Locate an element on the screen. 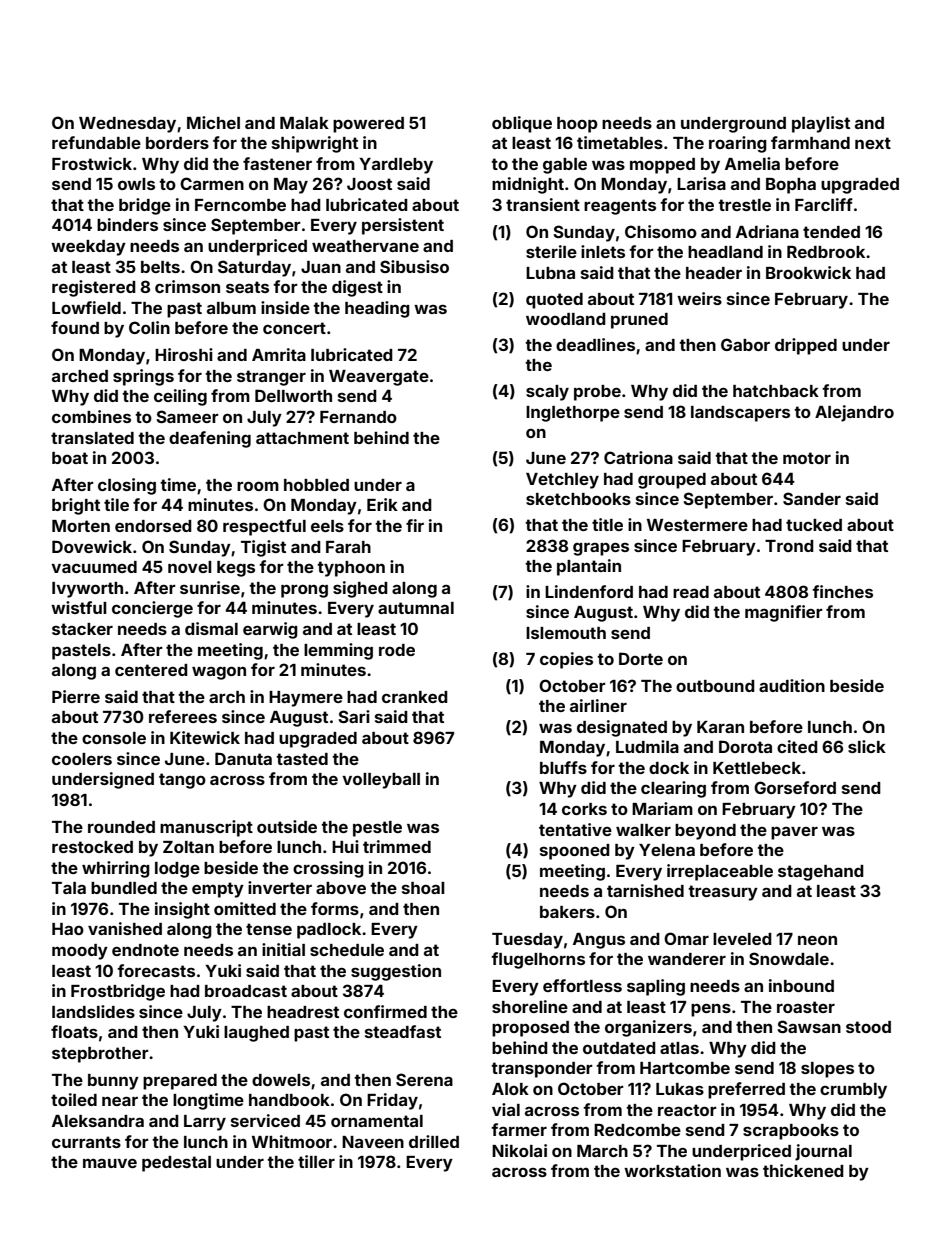 Image resolution: width=952 pixels, height=1233 pixels. stagehand is located at coordinates (821, 873).
